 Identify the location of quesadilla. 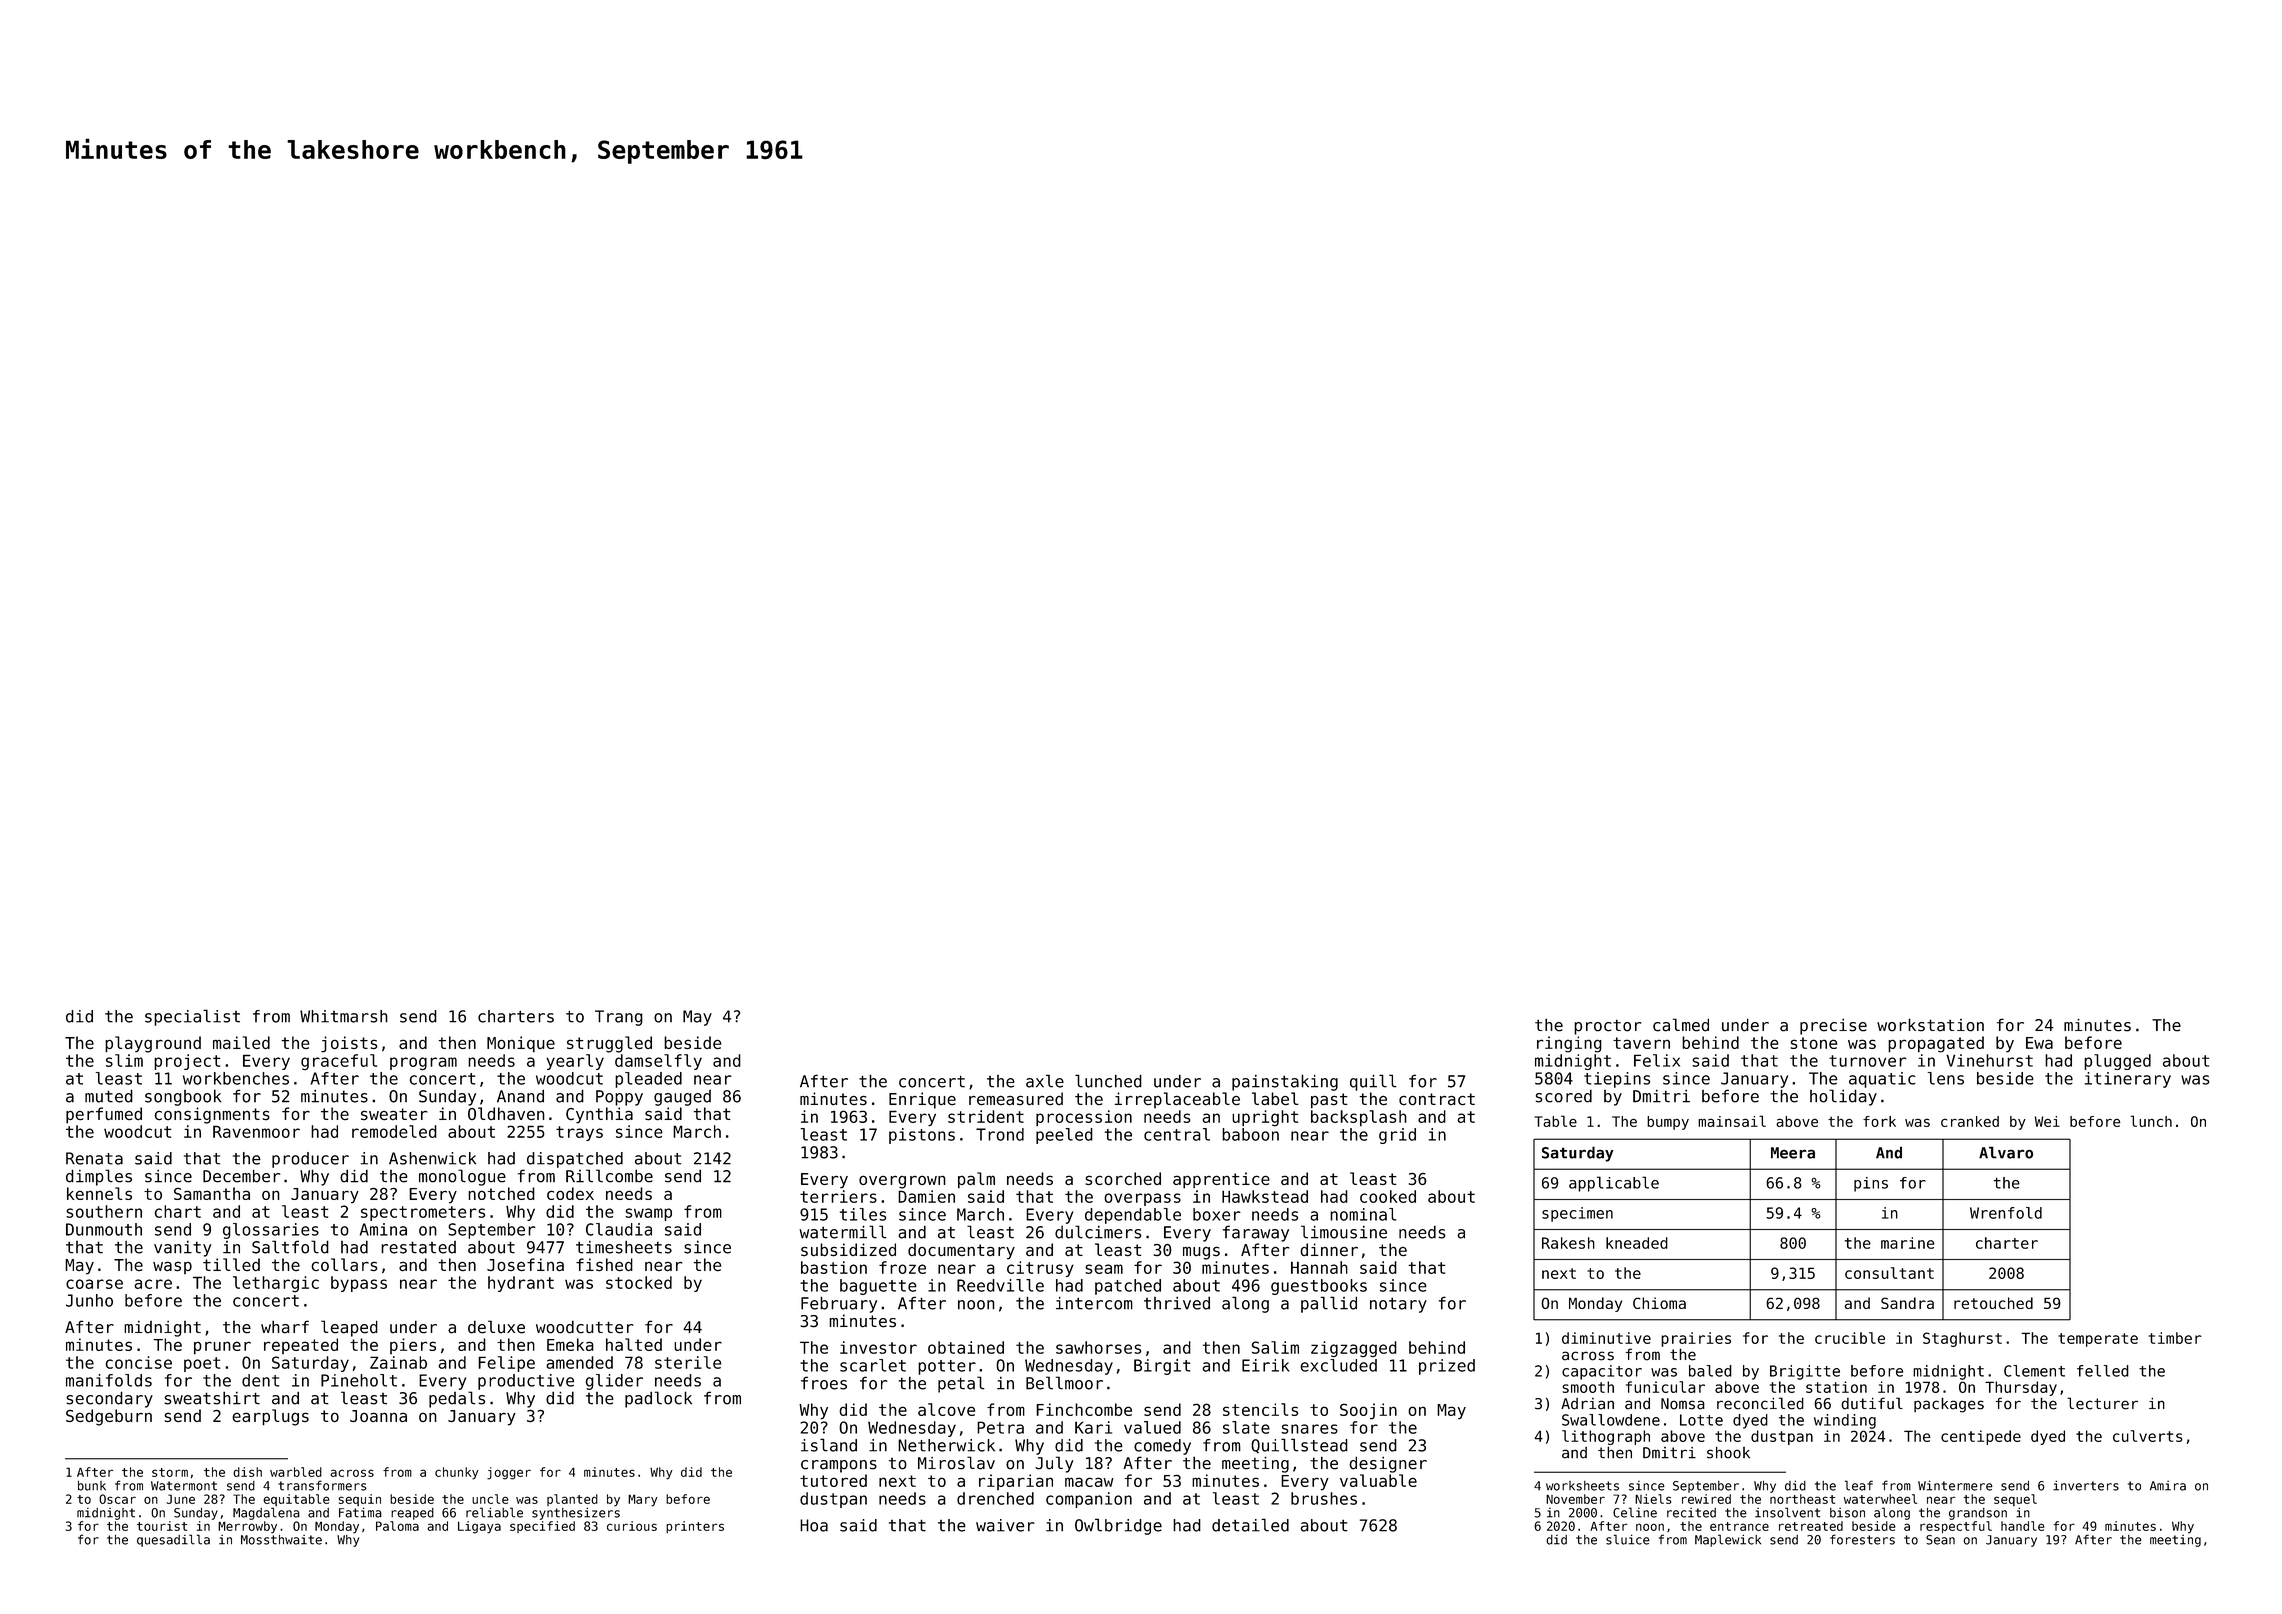
(173, 1540).
